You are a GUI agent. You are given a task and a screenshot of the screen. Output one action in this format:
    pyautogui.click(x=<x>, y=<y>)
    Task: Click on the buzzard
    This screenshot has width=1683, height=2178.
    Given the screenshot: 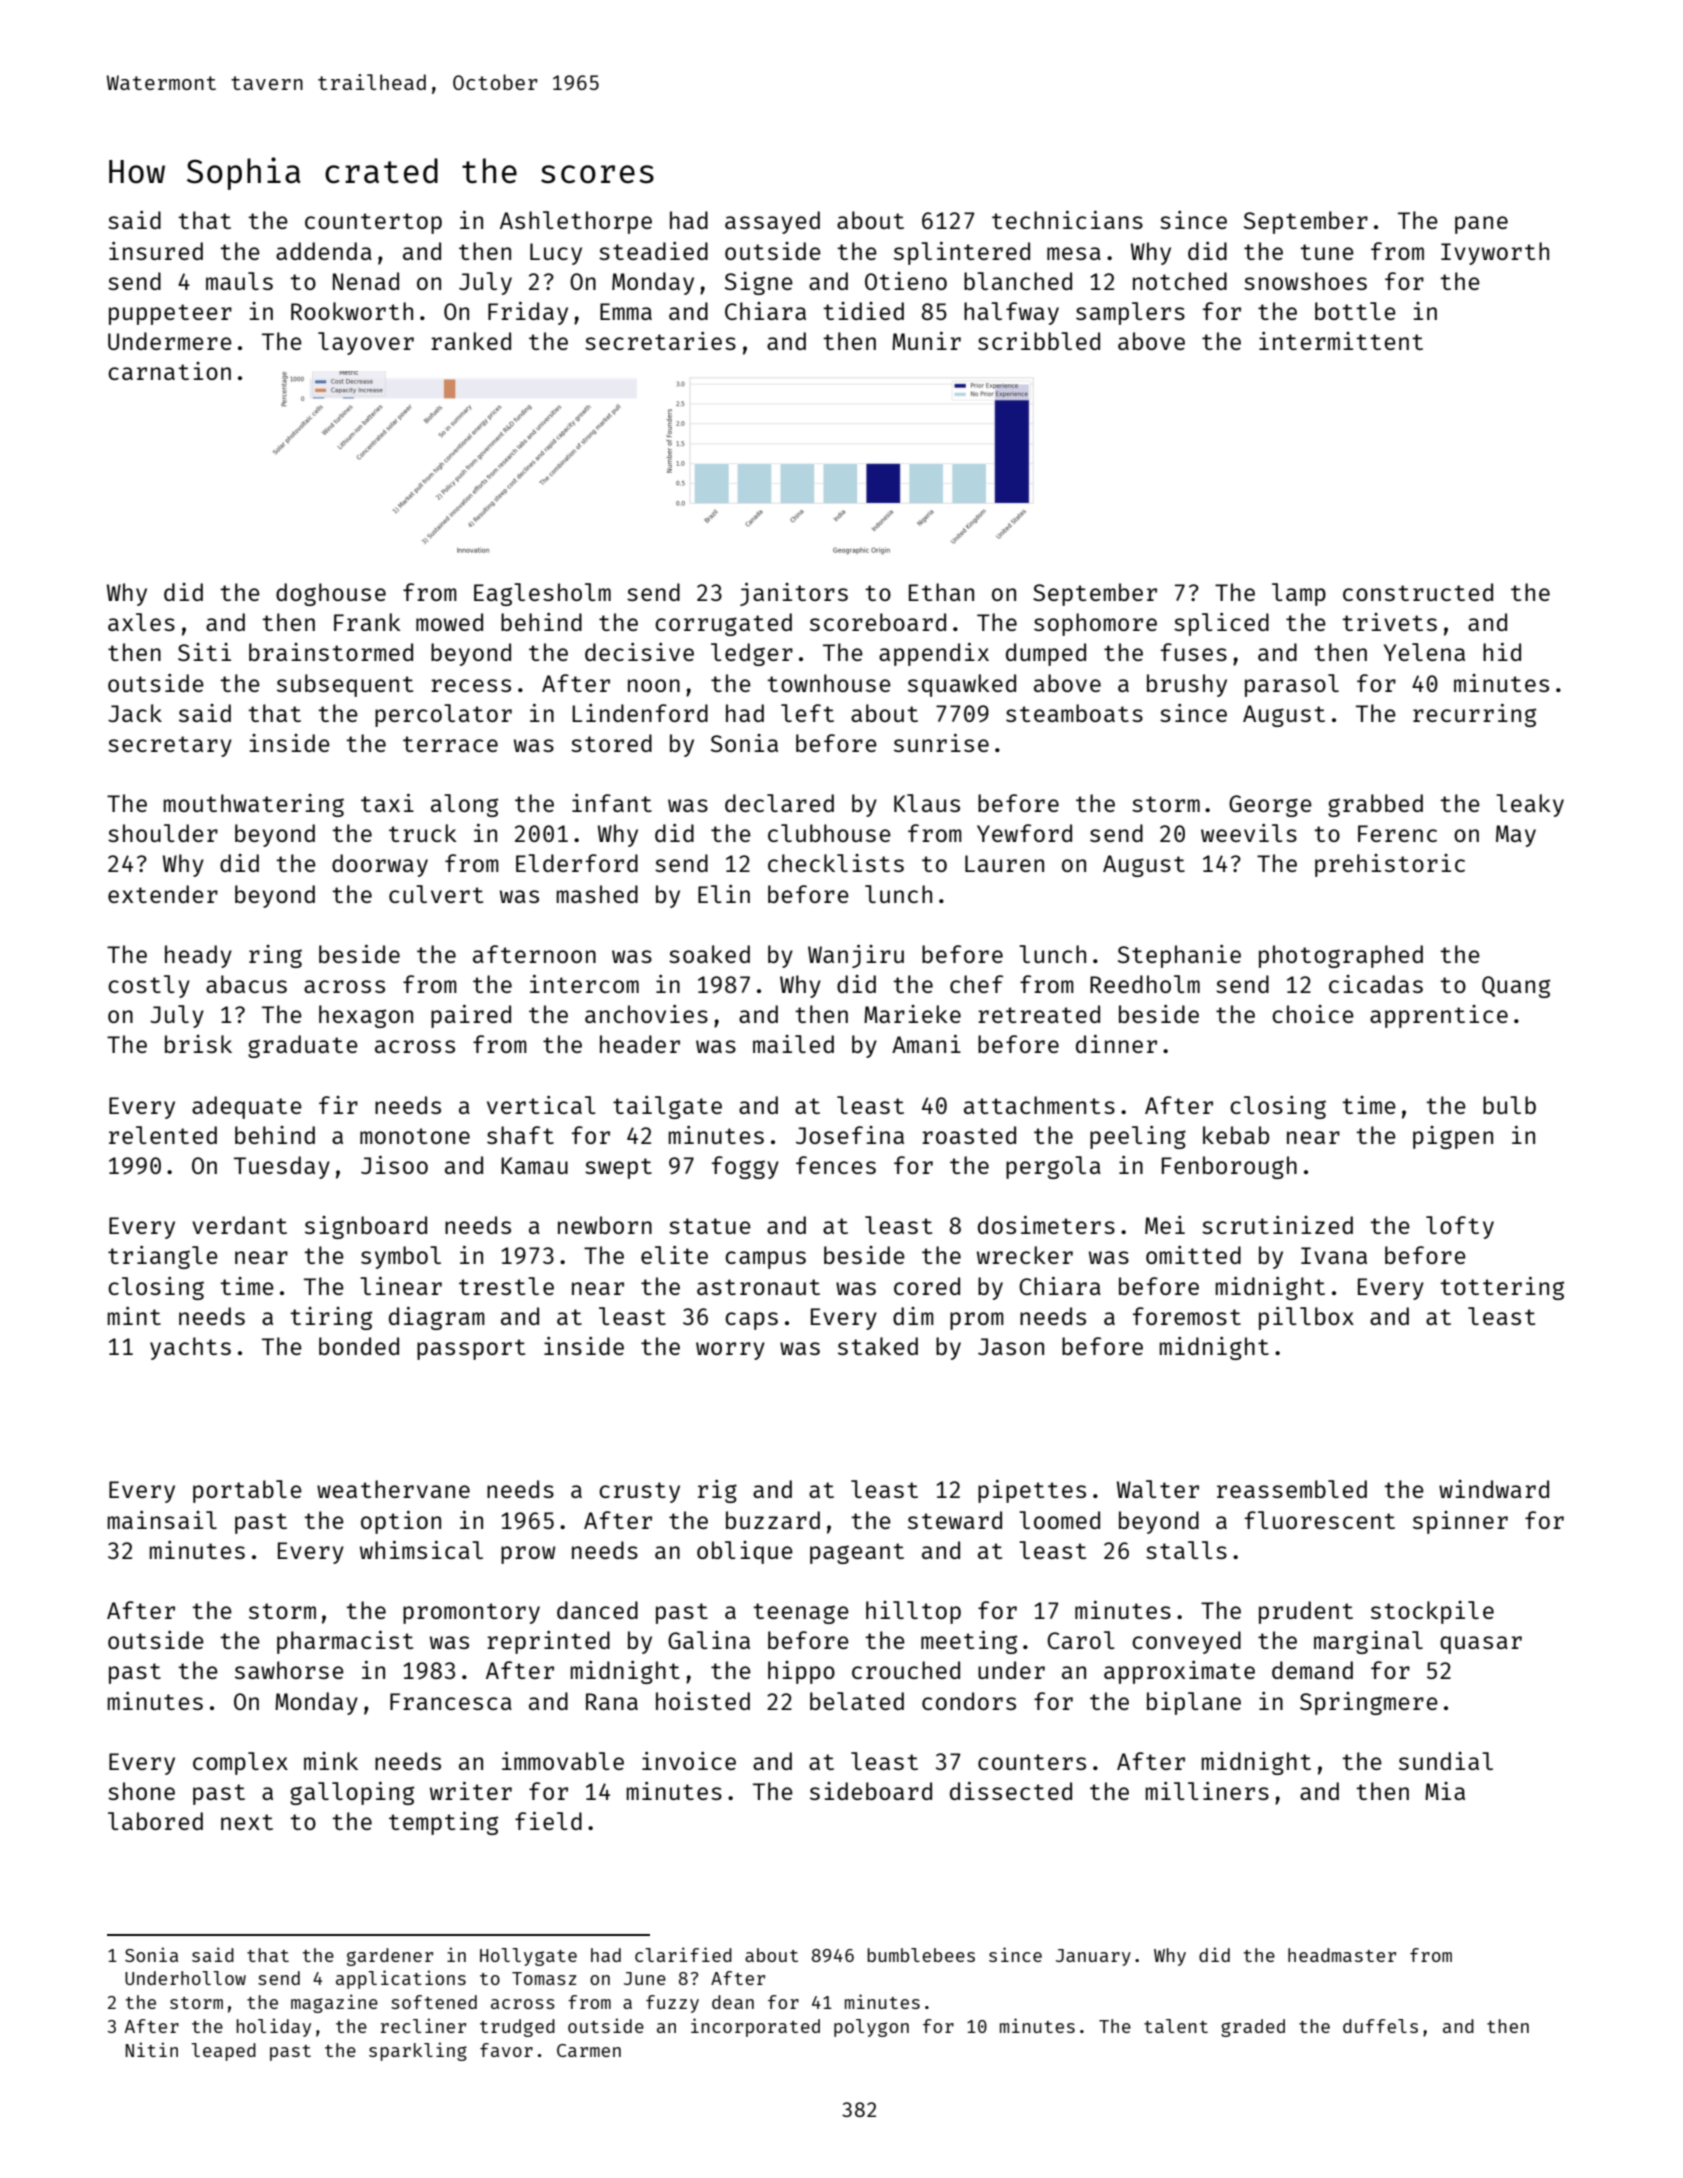 What is the action you would take?
    pyautogui.click(x=773, y=1520)
